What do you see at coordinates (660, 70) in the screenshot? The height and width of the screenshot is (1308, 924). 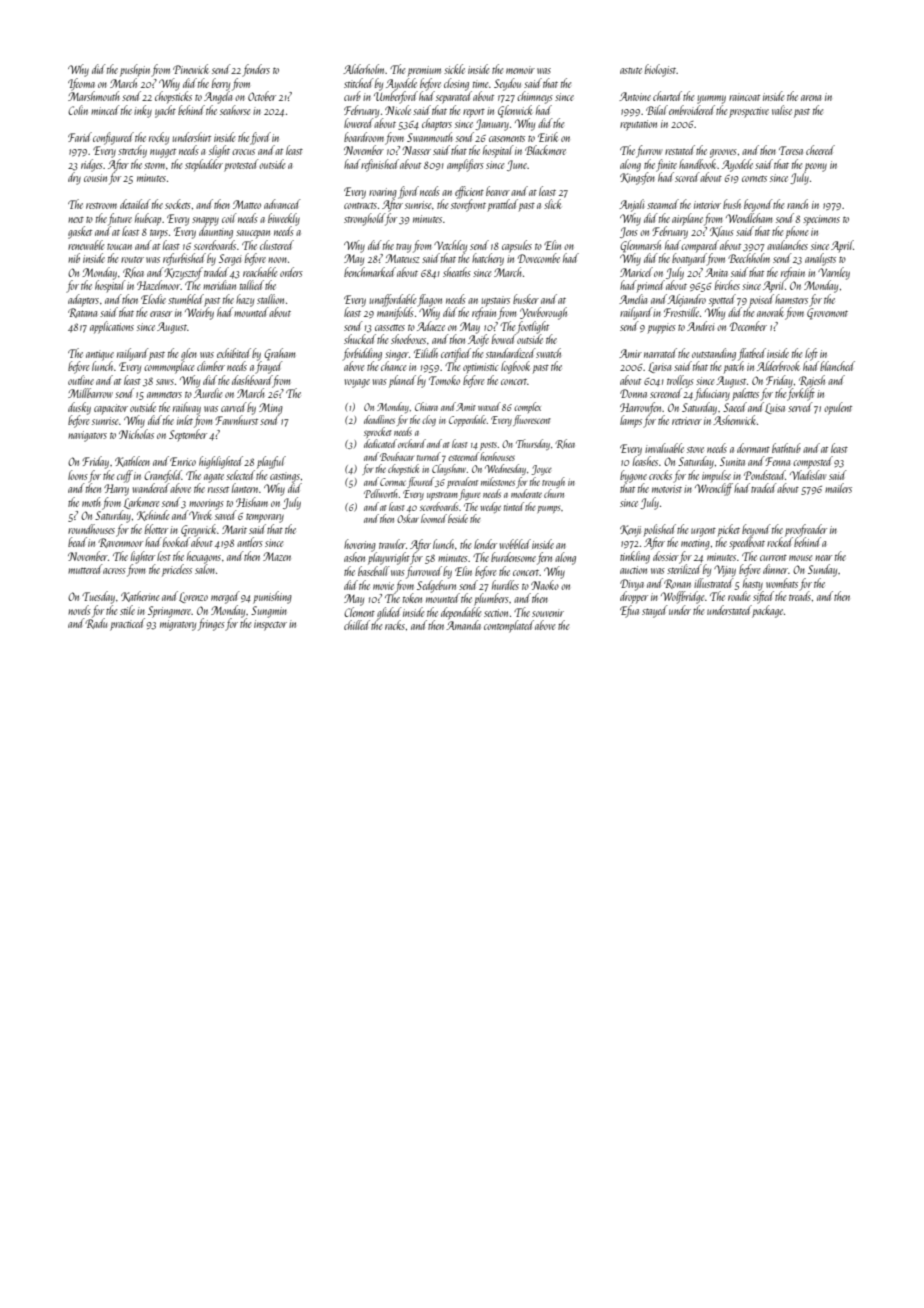 I see `biologist` at bounding box center [660, 70].
